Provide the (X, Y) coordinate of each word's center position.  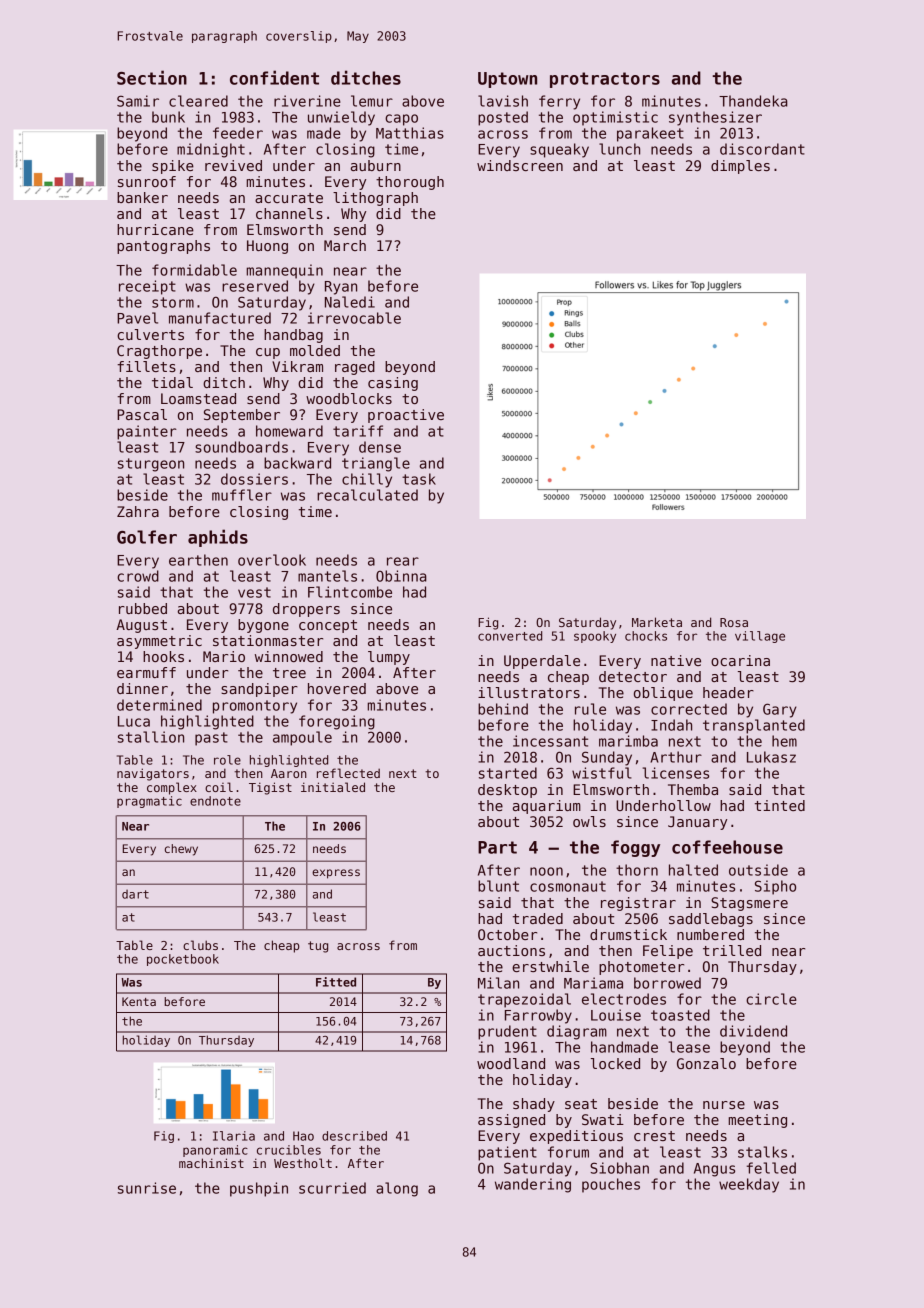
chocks (646, 636)
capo (401, 120)
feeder (238, 133)
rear (403, 561)
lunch (619, 149)
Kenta (139, 1001)
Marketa (657, 622)
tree (289, 673)
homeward (289, 431)
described (354, 1136)
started (508, 773)
